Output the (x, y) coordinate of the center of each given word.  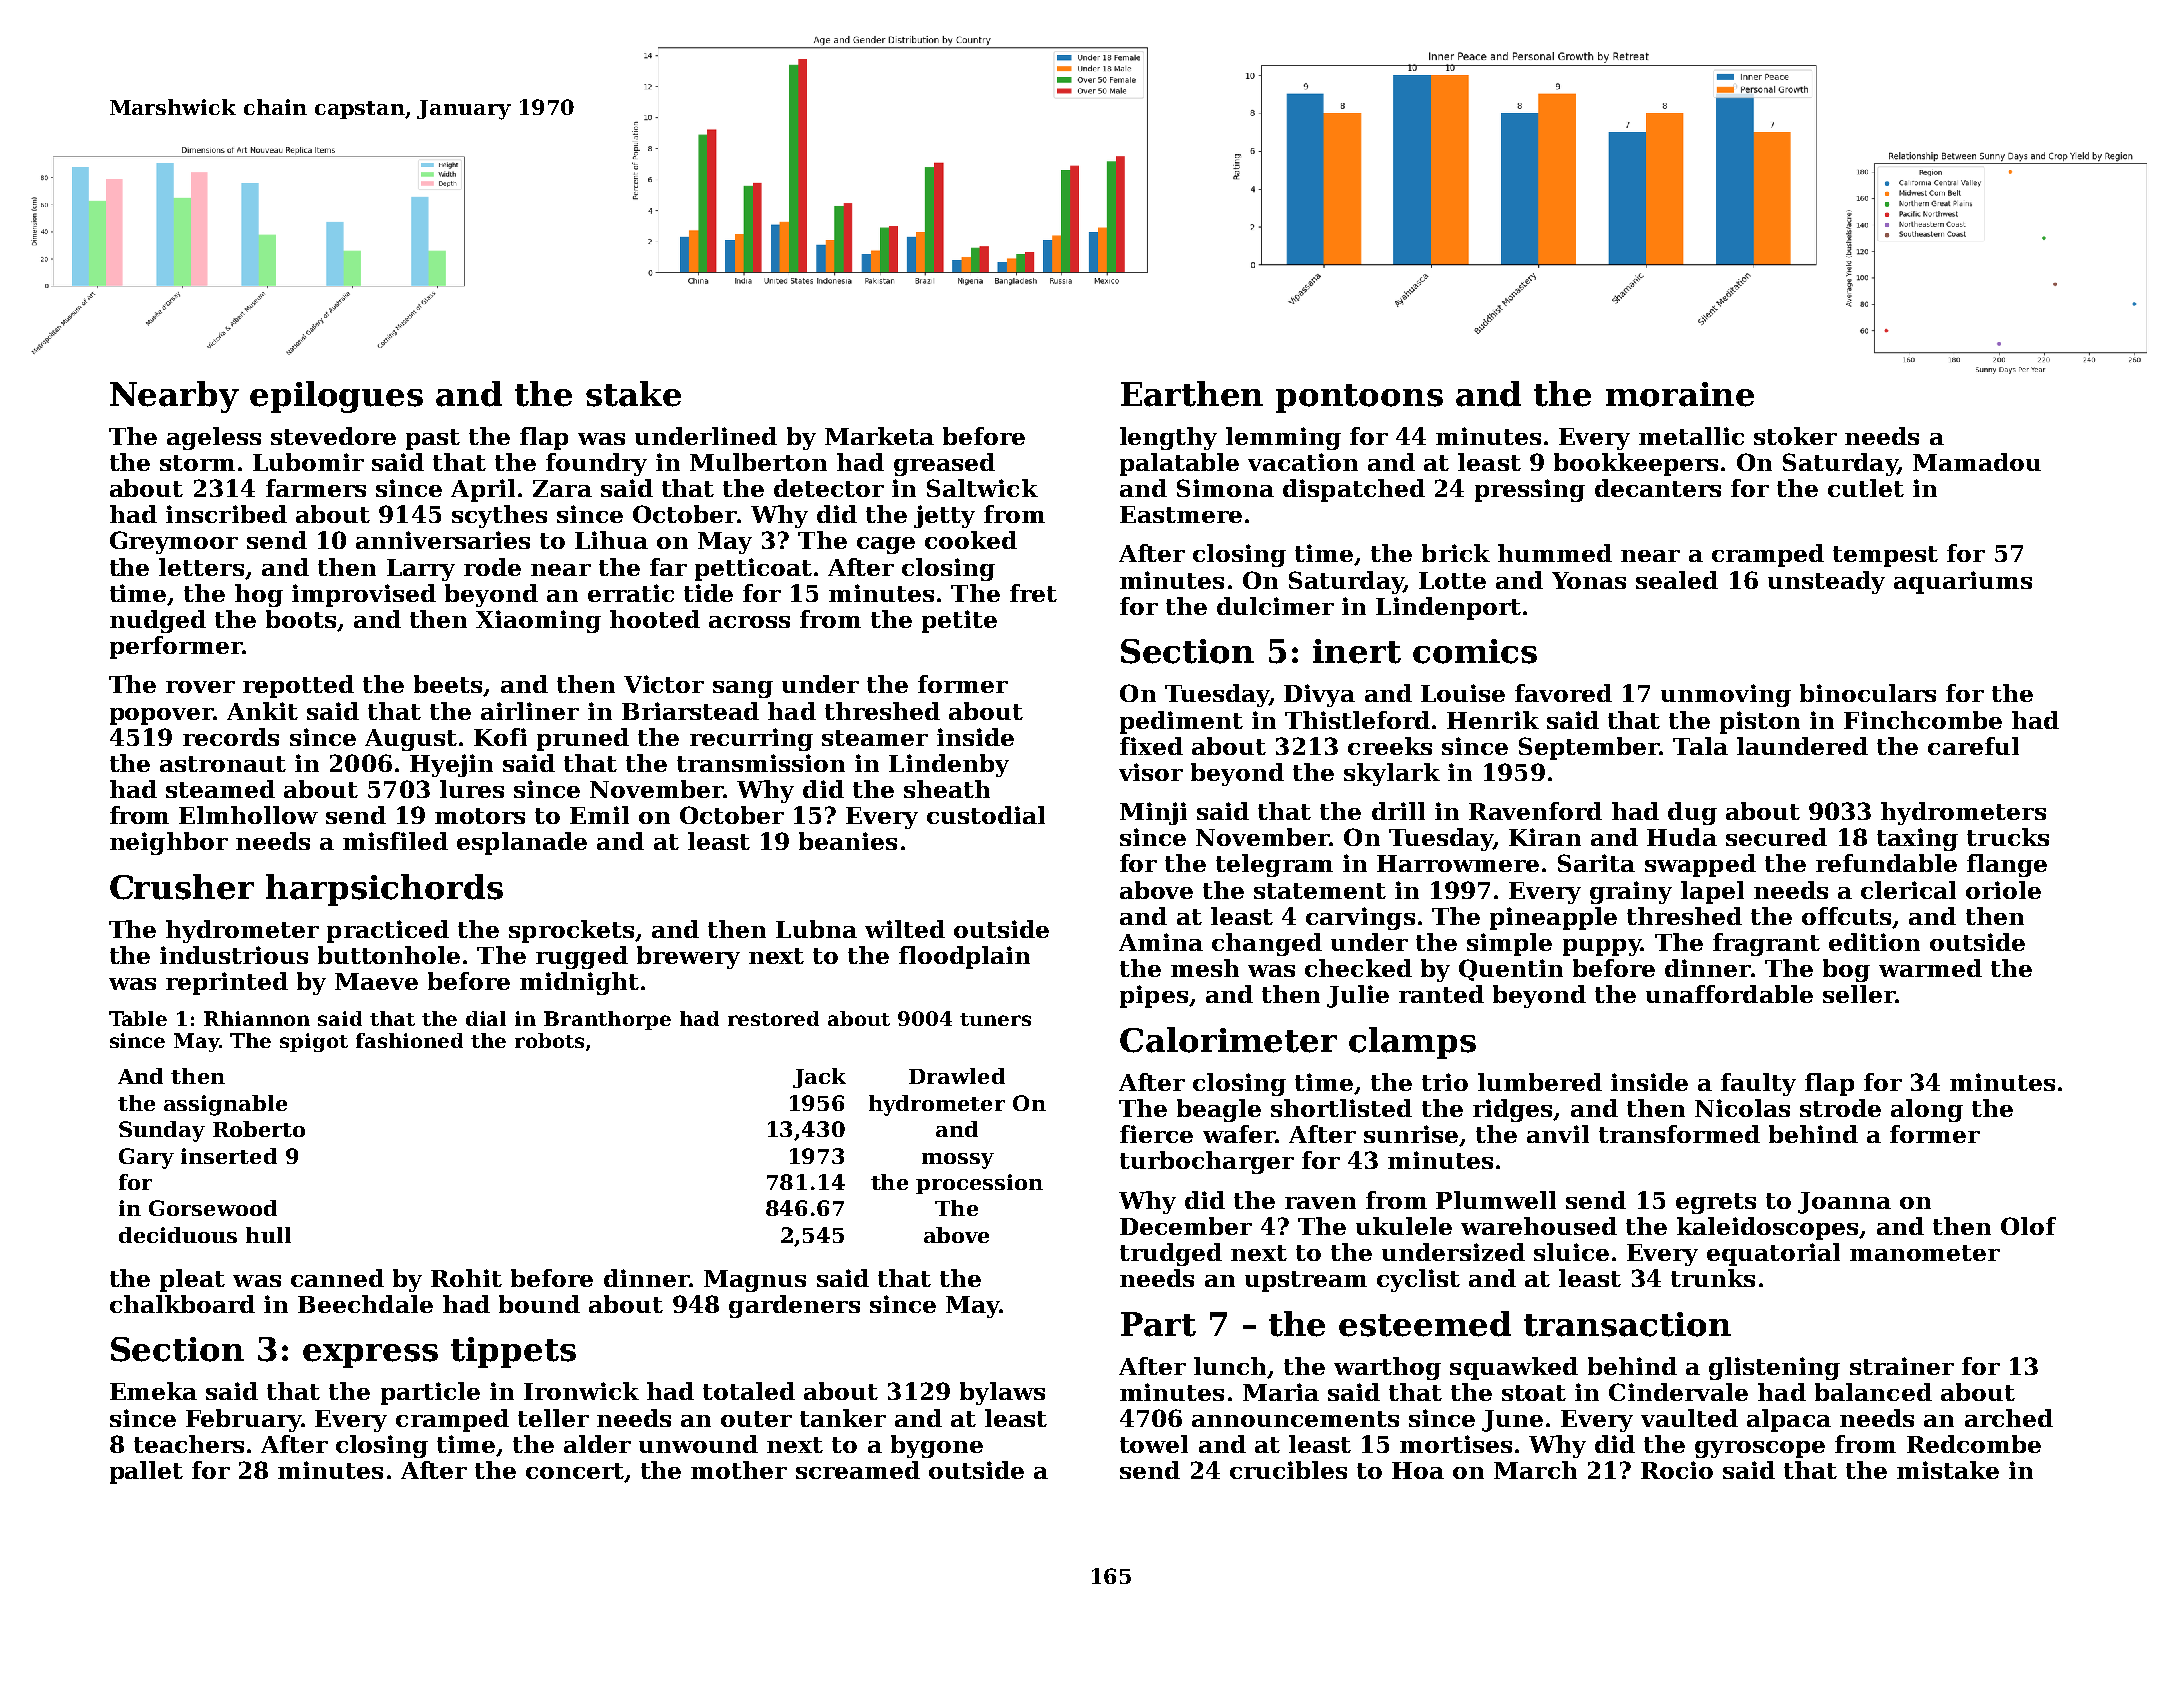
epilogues (336, 397)
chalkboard (182, 1304)
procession (979, 1184)
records (231, 737)
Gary (146, 1158)
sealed (1677, 580)
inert (1357, 651)
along (1927, 1110)
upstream (1306, 1281)
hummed (1555, 553)
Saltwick (982, 488)
